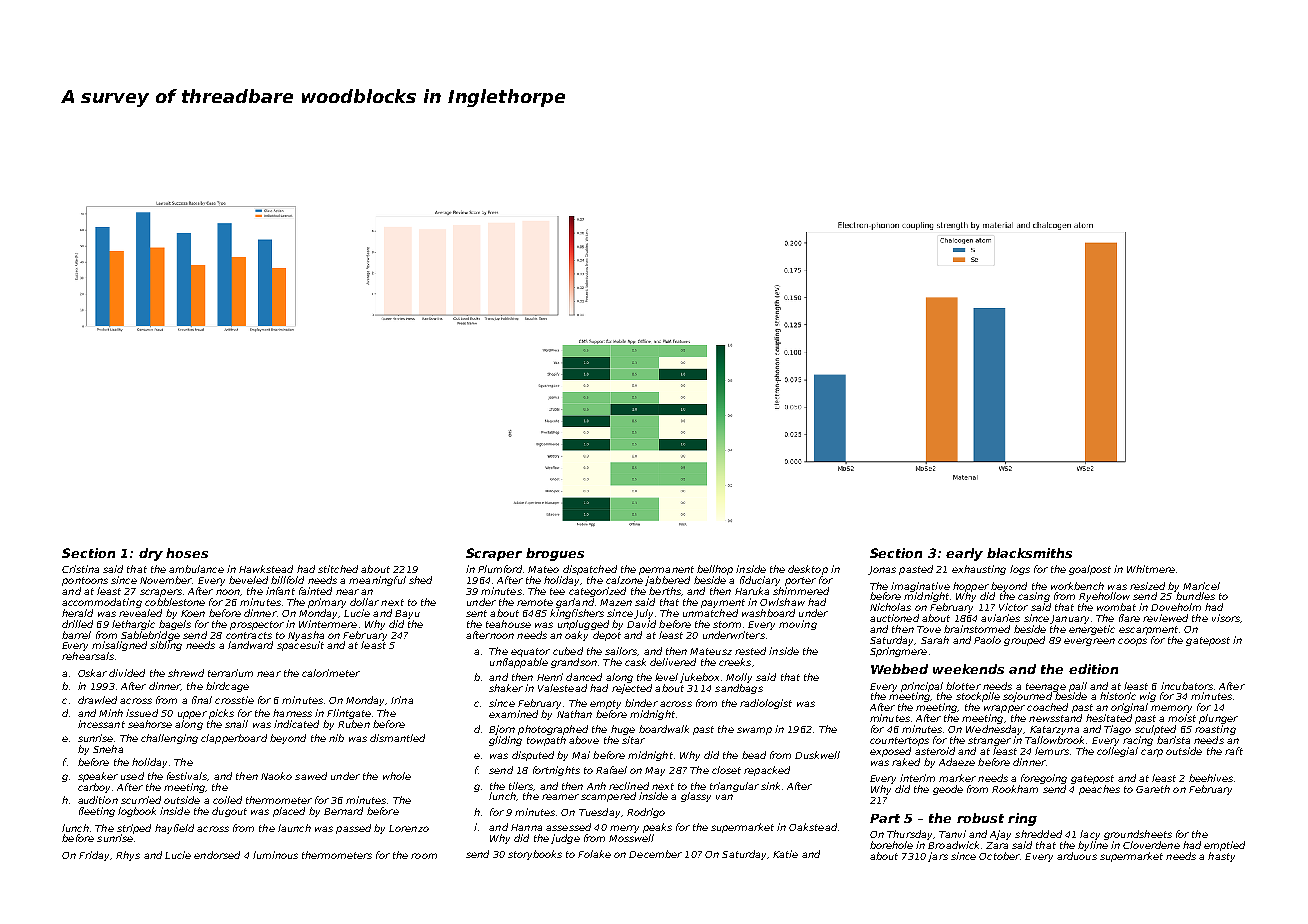  Describe the element at coordinates (275, 855) in the screenshot. I see `luminous` at that location.
